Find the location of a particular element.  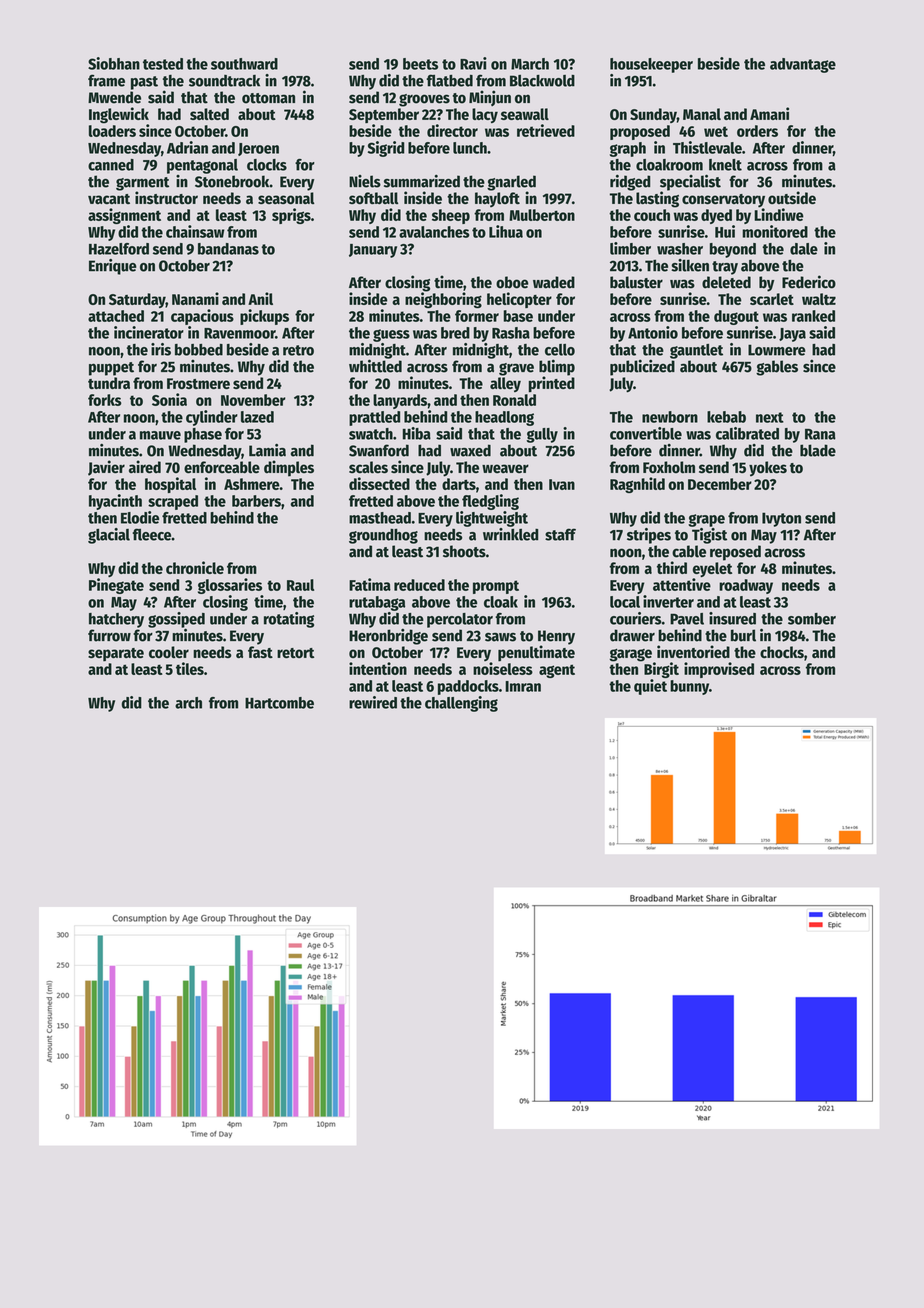

Rasha is located at coordinates (511, 333).
